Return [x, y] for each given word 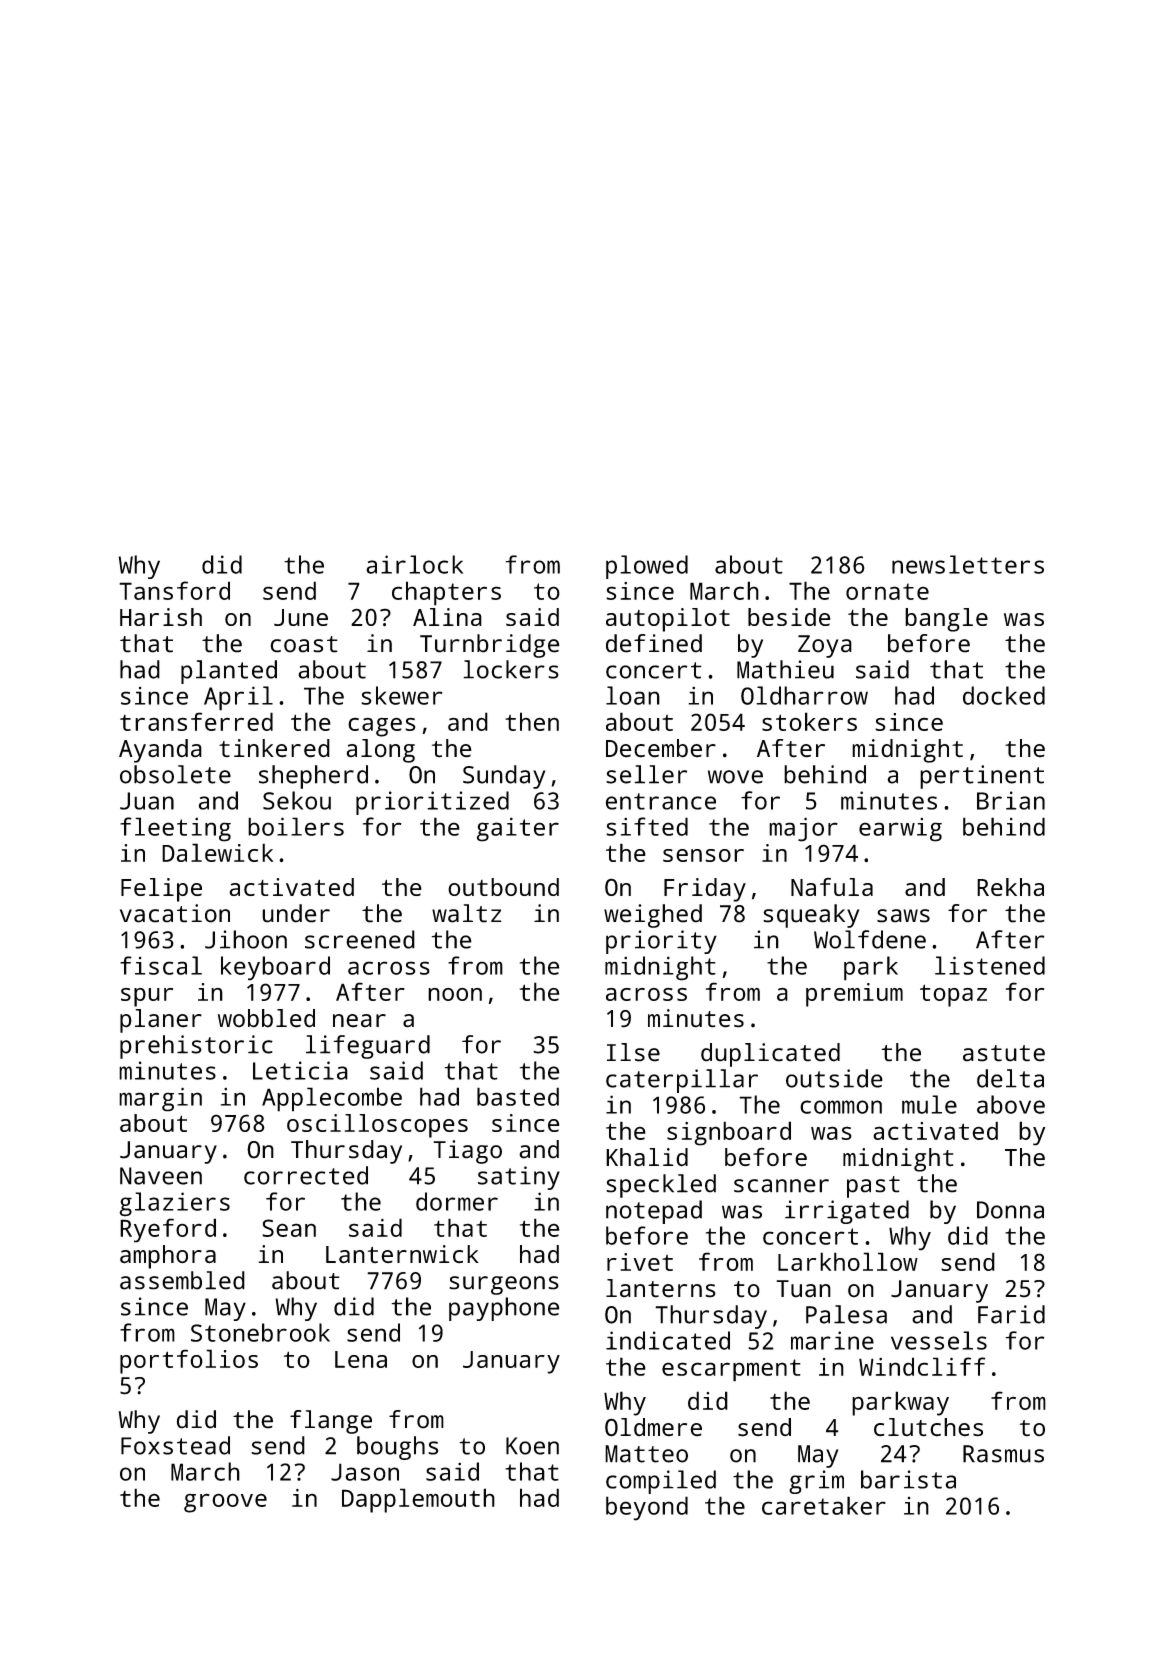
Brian [1011, 800]
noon [455, 994]
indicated [668, 1340]
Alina [447, 617]
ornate [887, 591]
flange [331, 1422]
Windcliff [922, 1366]
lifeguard [368, 1047]
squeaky [811, 916]
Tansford [174, 590]
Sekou [297, 800]
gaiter [518, 829]
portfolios [189, 1361]
